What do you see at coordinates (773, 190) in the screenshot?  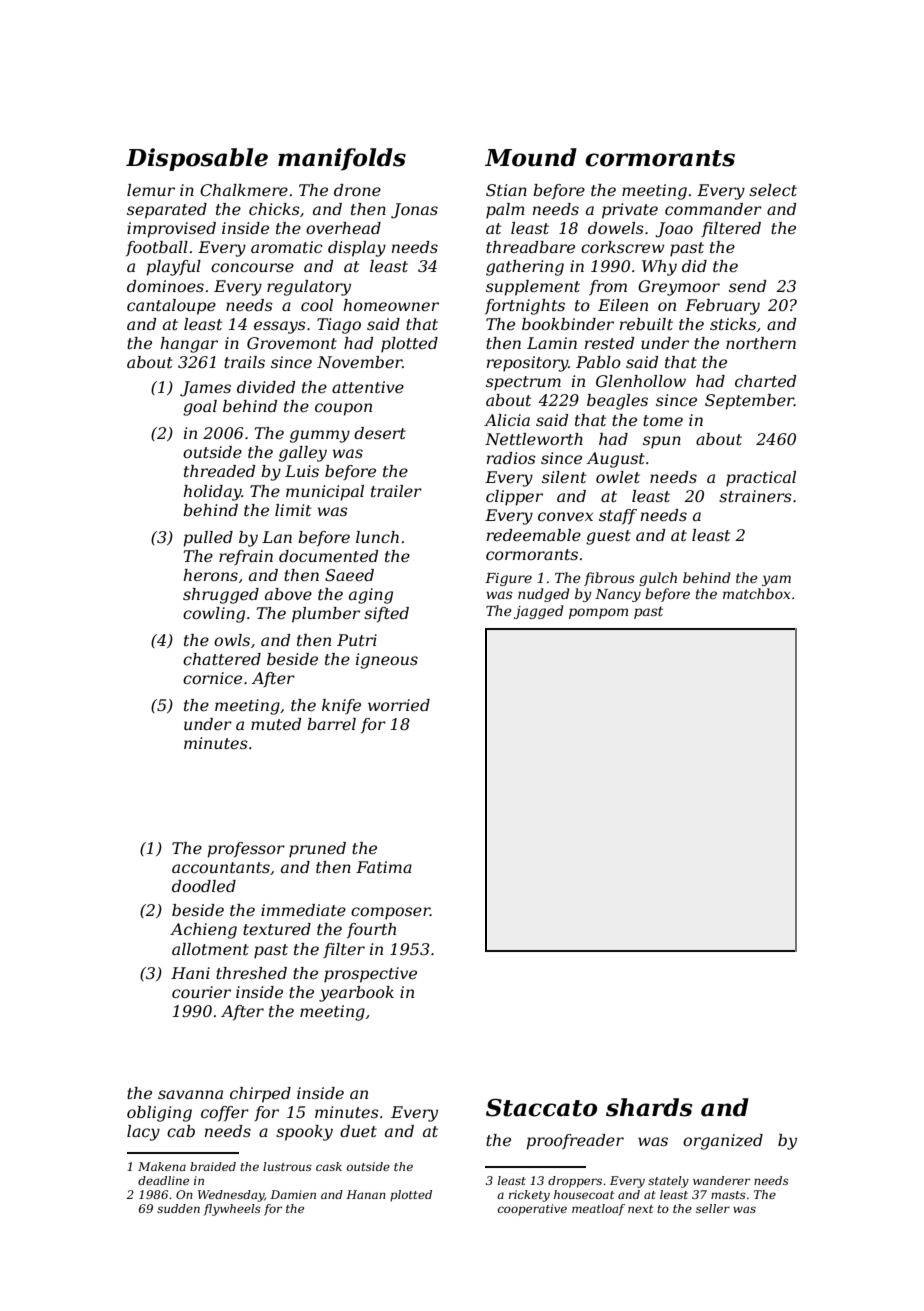 I see `select` at bounding box center [773, 190].
